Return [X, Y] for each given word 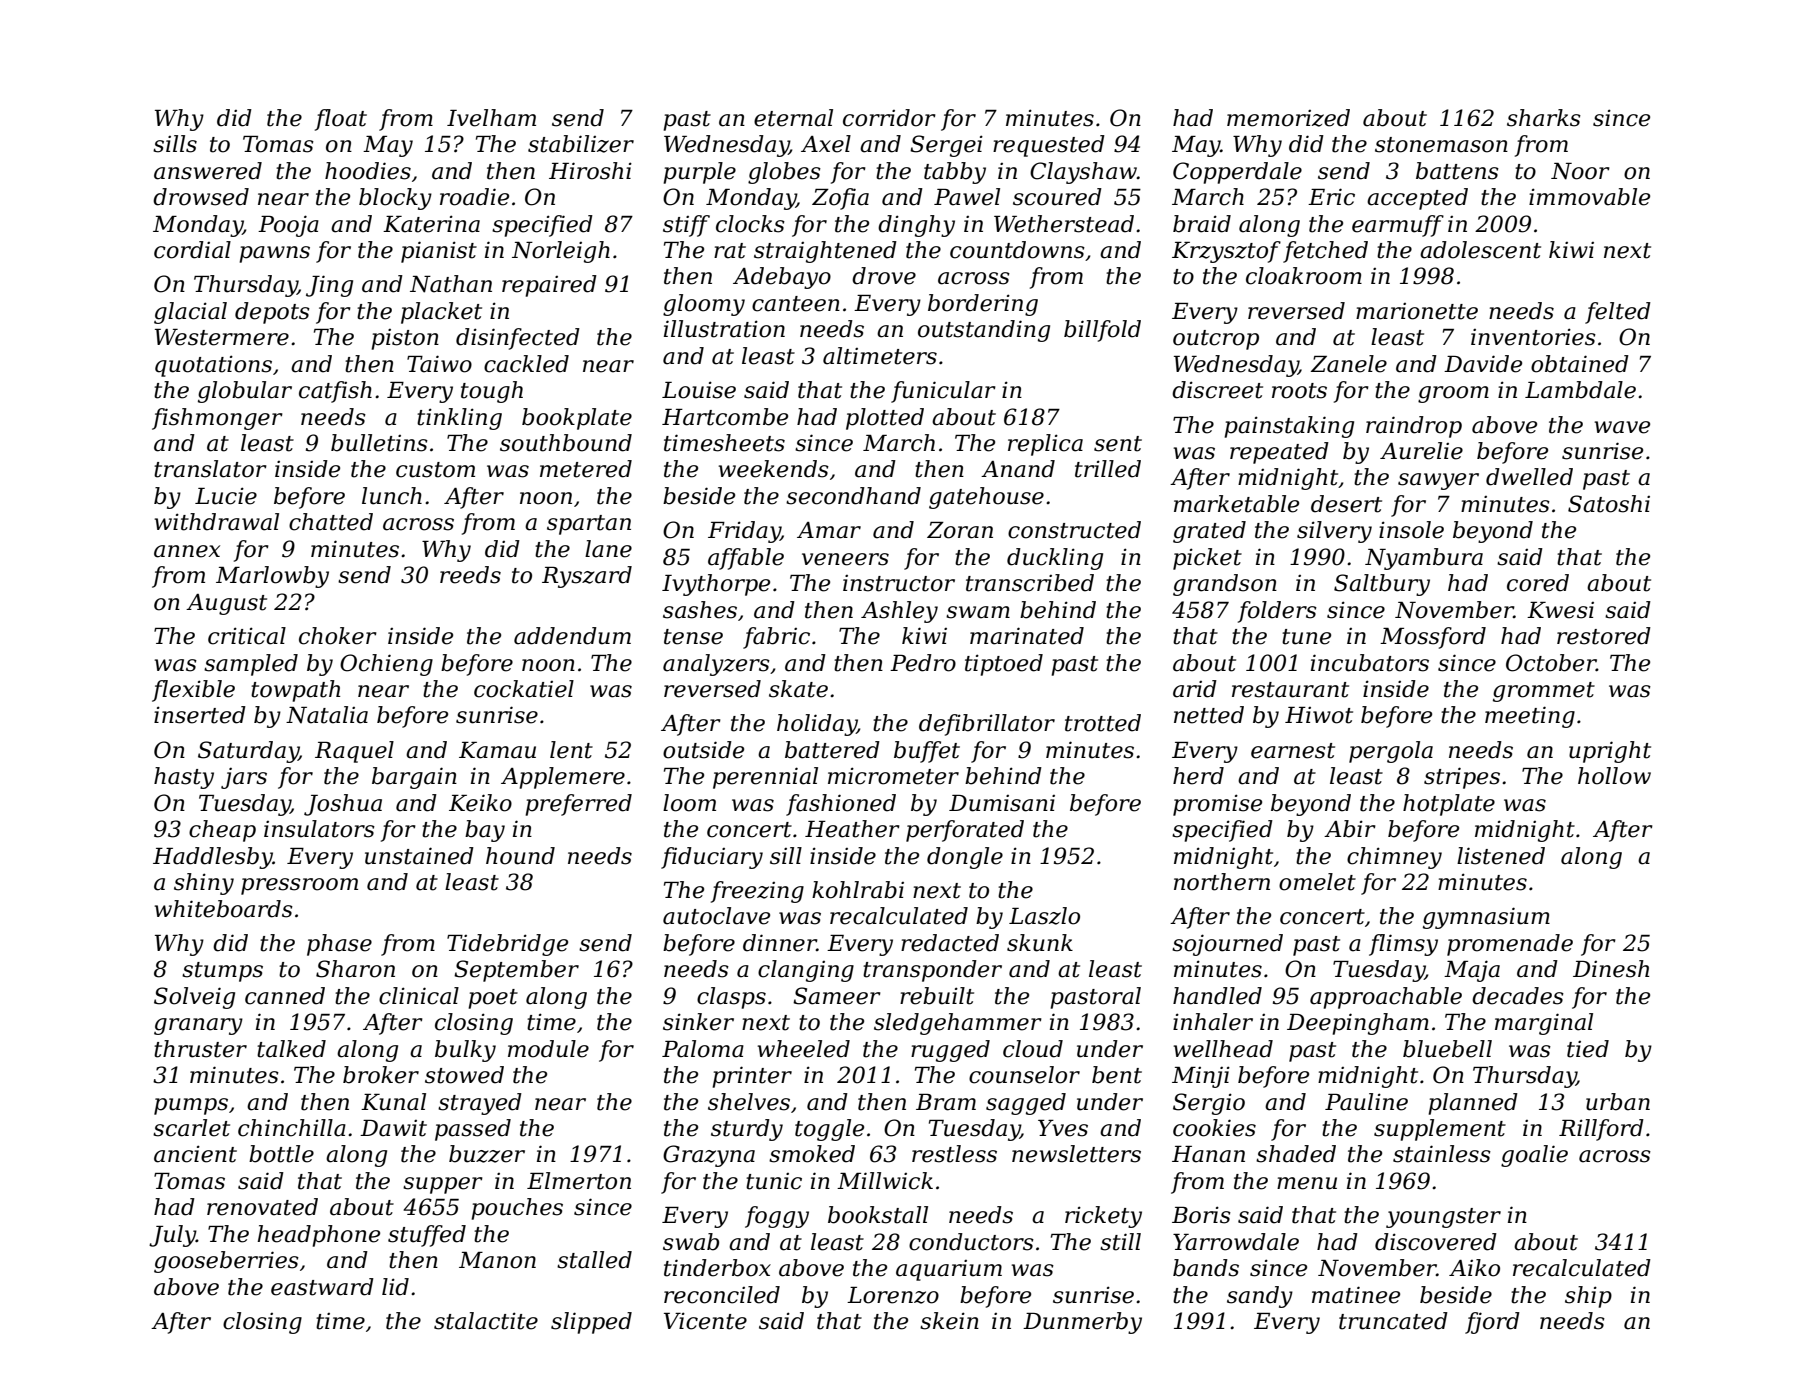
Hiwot [1319, 715]
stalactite [486, 1321]
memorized [1288, 118]
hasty [184, 778]
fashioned [841, 805]
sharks [1544, 118]
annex [187, 551]
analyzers [716, 665]
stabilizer [581, 144]
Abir [1350, 829]
